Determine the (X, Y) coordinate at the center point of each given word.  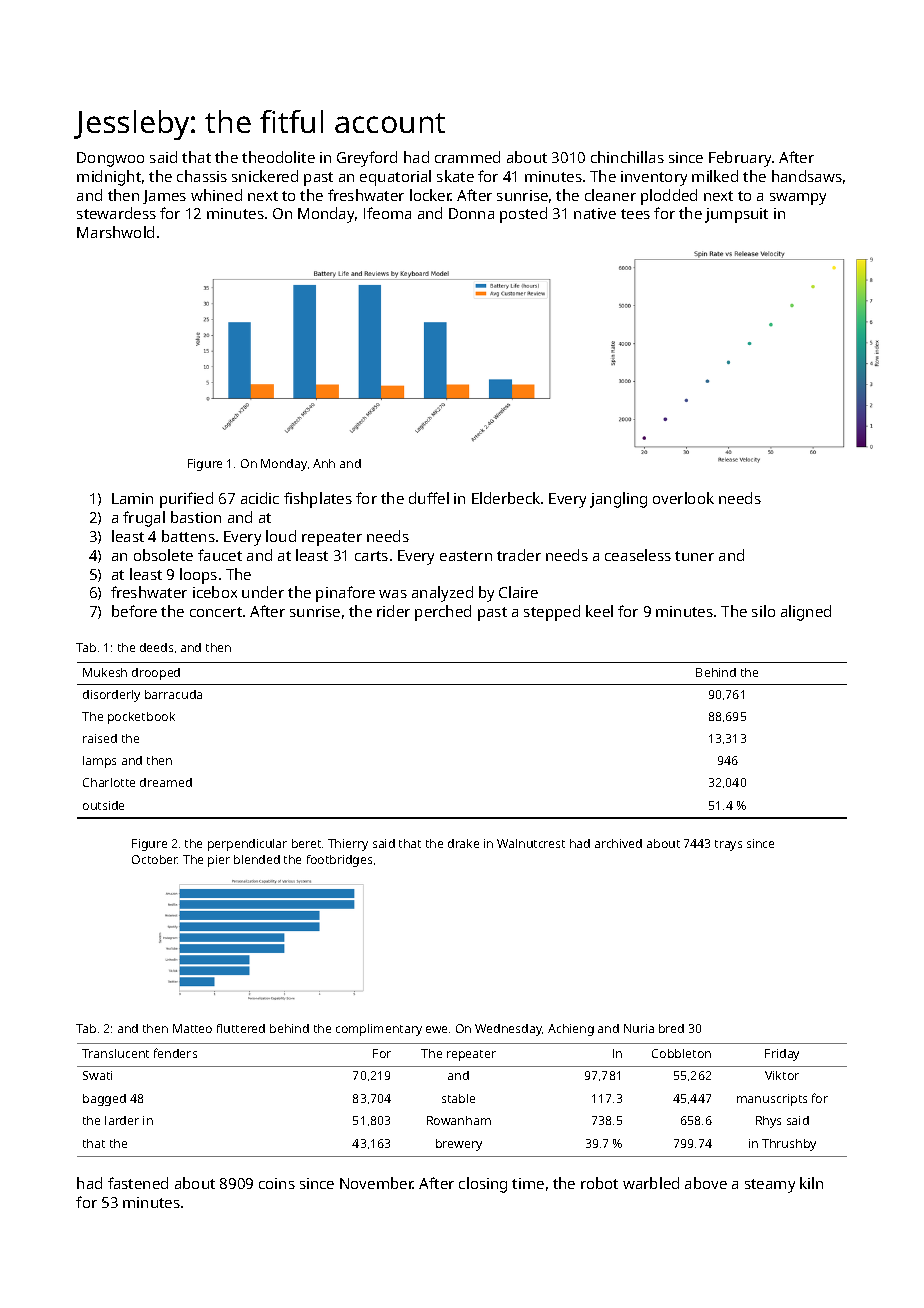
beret (306, 843)
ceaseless (638, 555)
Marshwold (115, 232)
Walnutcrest (531, 843)
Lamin (132, 498)
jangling (618, 500)
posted (523, 215)
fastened (138, 1183)
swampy (798, 199)
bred (671, 1028)
